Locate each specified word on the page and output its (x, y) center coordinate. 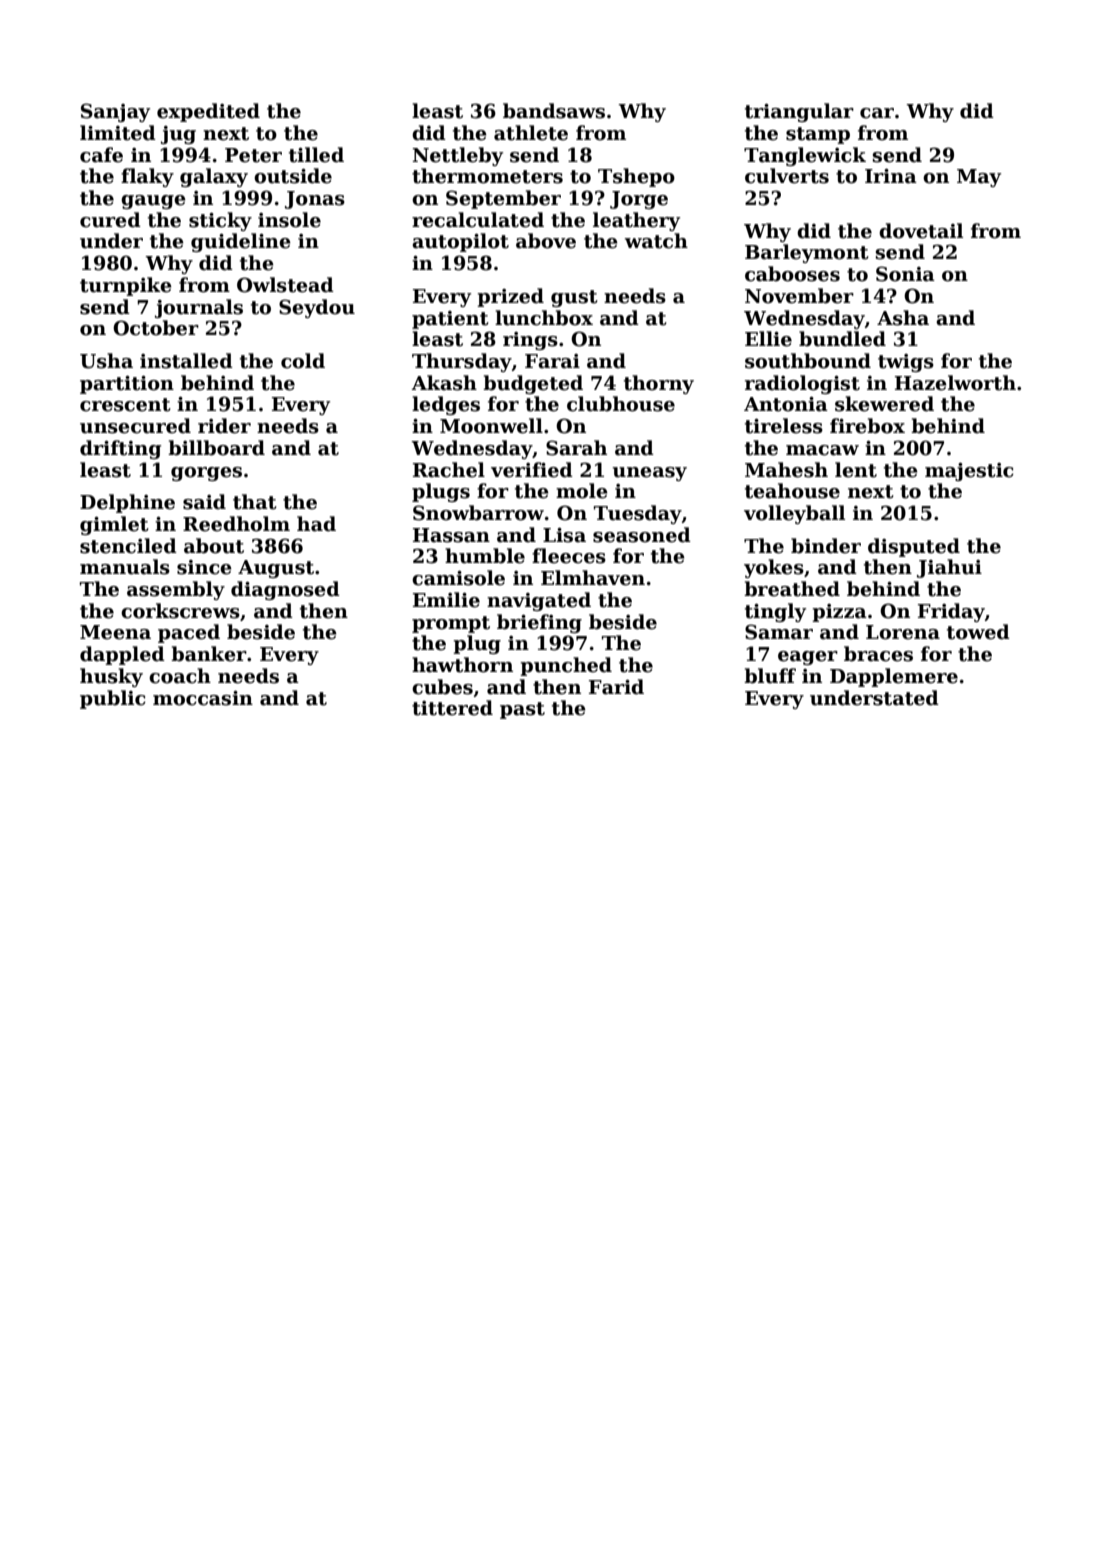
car (877, 113)
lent (856, 470)
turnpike (126, 286)
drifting (120, 449)
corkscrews (180, 611)
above (546, 241)
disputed (914, 547)
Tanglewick (805, 156)
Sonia (905, 274)
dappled (122, 655)
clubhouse (621, 404)
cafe (101, 155)
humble (485, 556)
